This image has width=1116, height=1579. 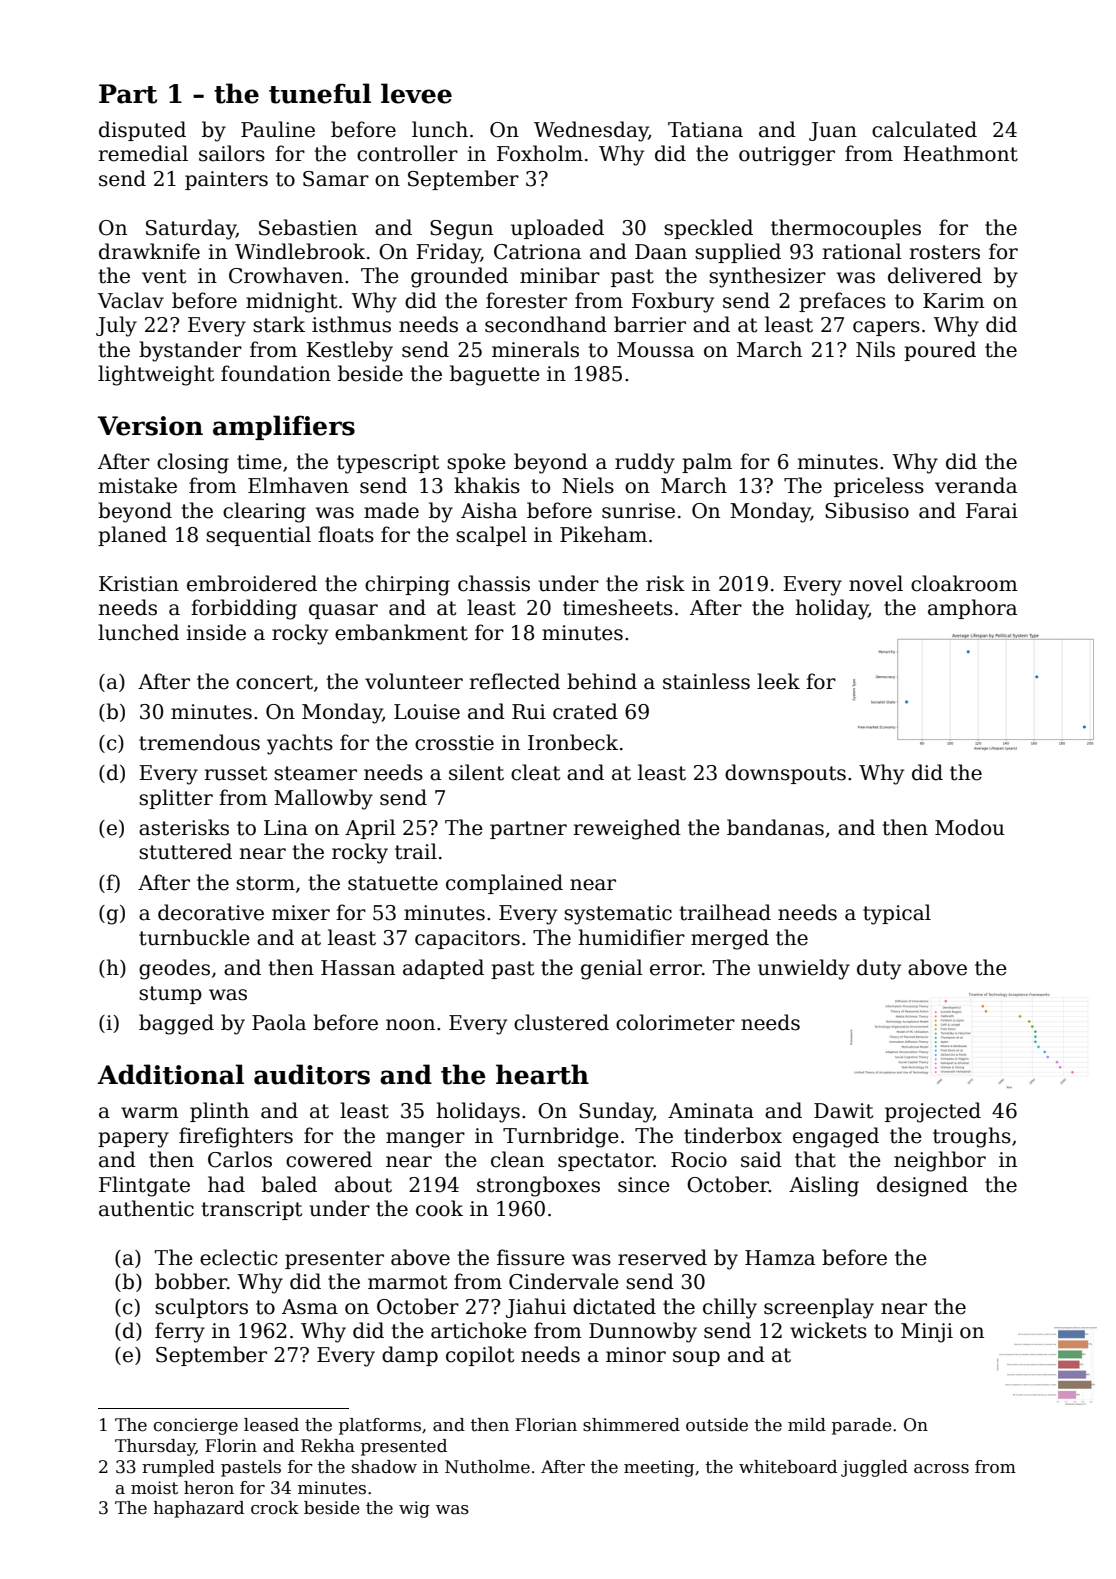 I want to click on disputed, so click(x=142, y=131).
